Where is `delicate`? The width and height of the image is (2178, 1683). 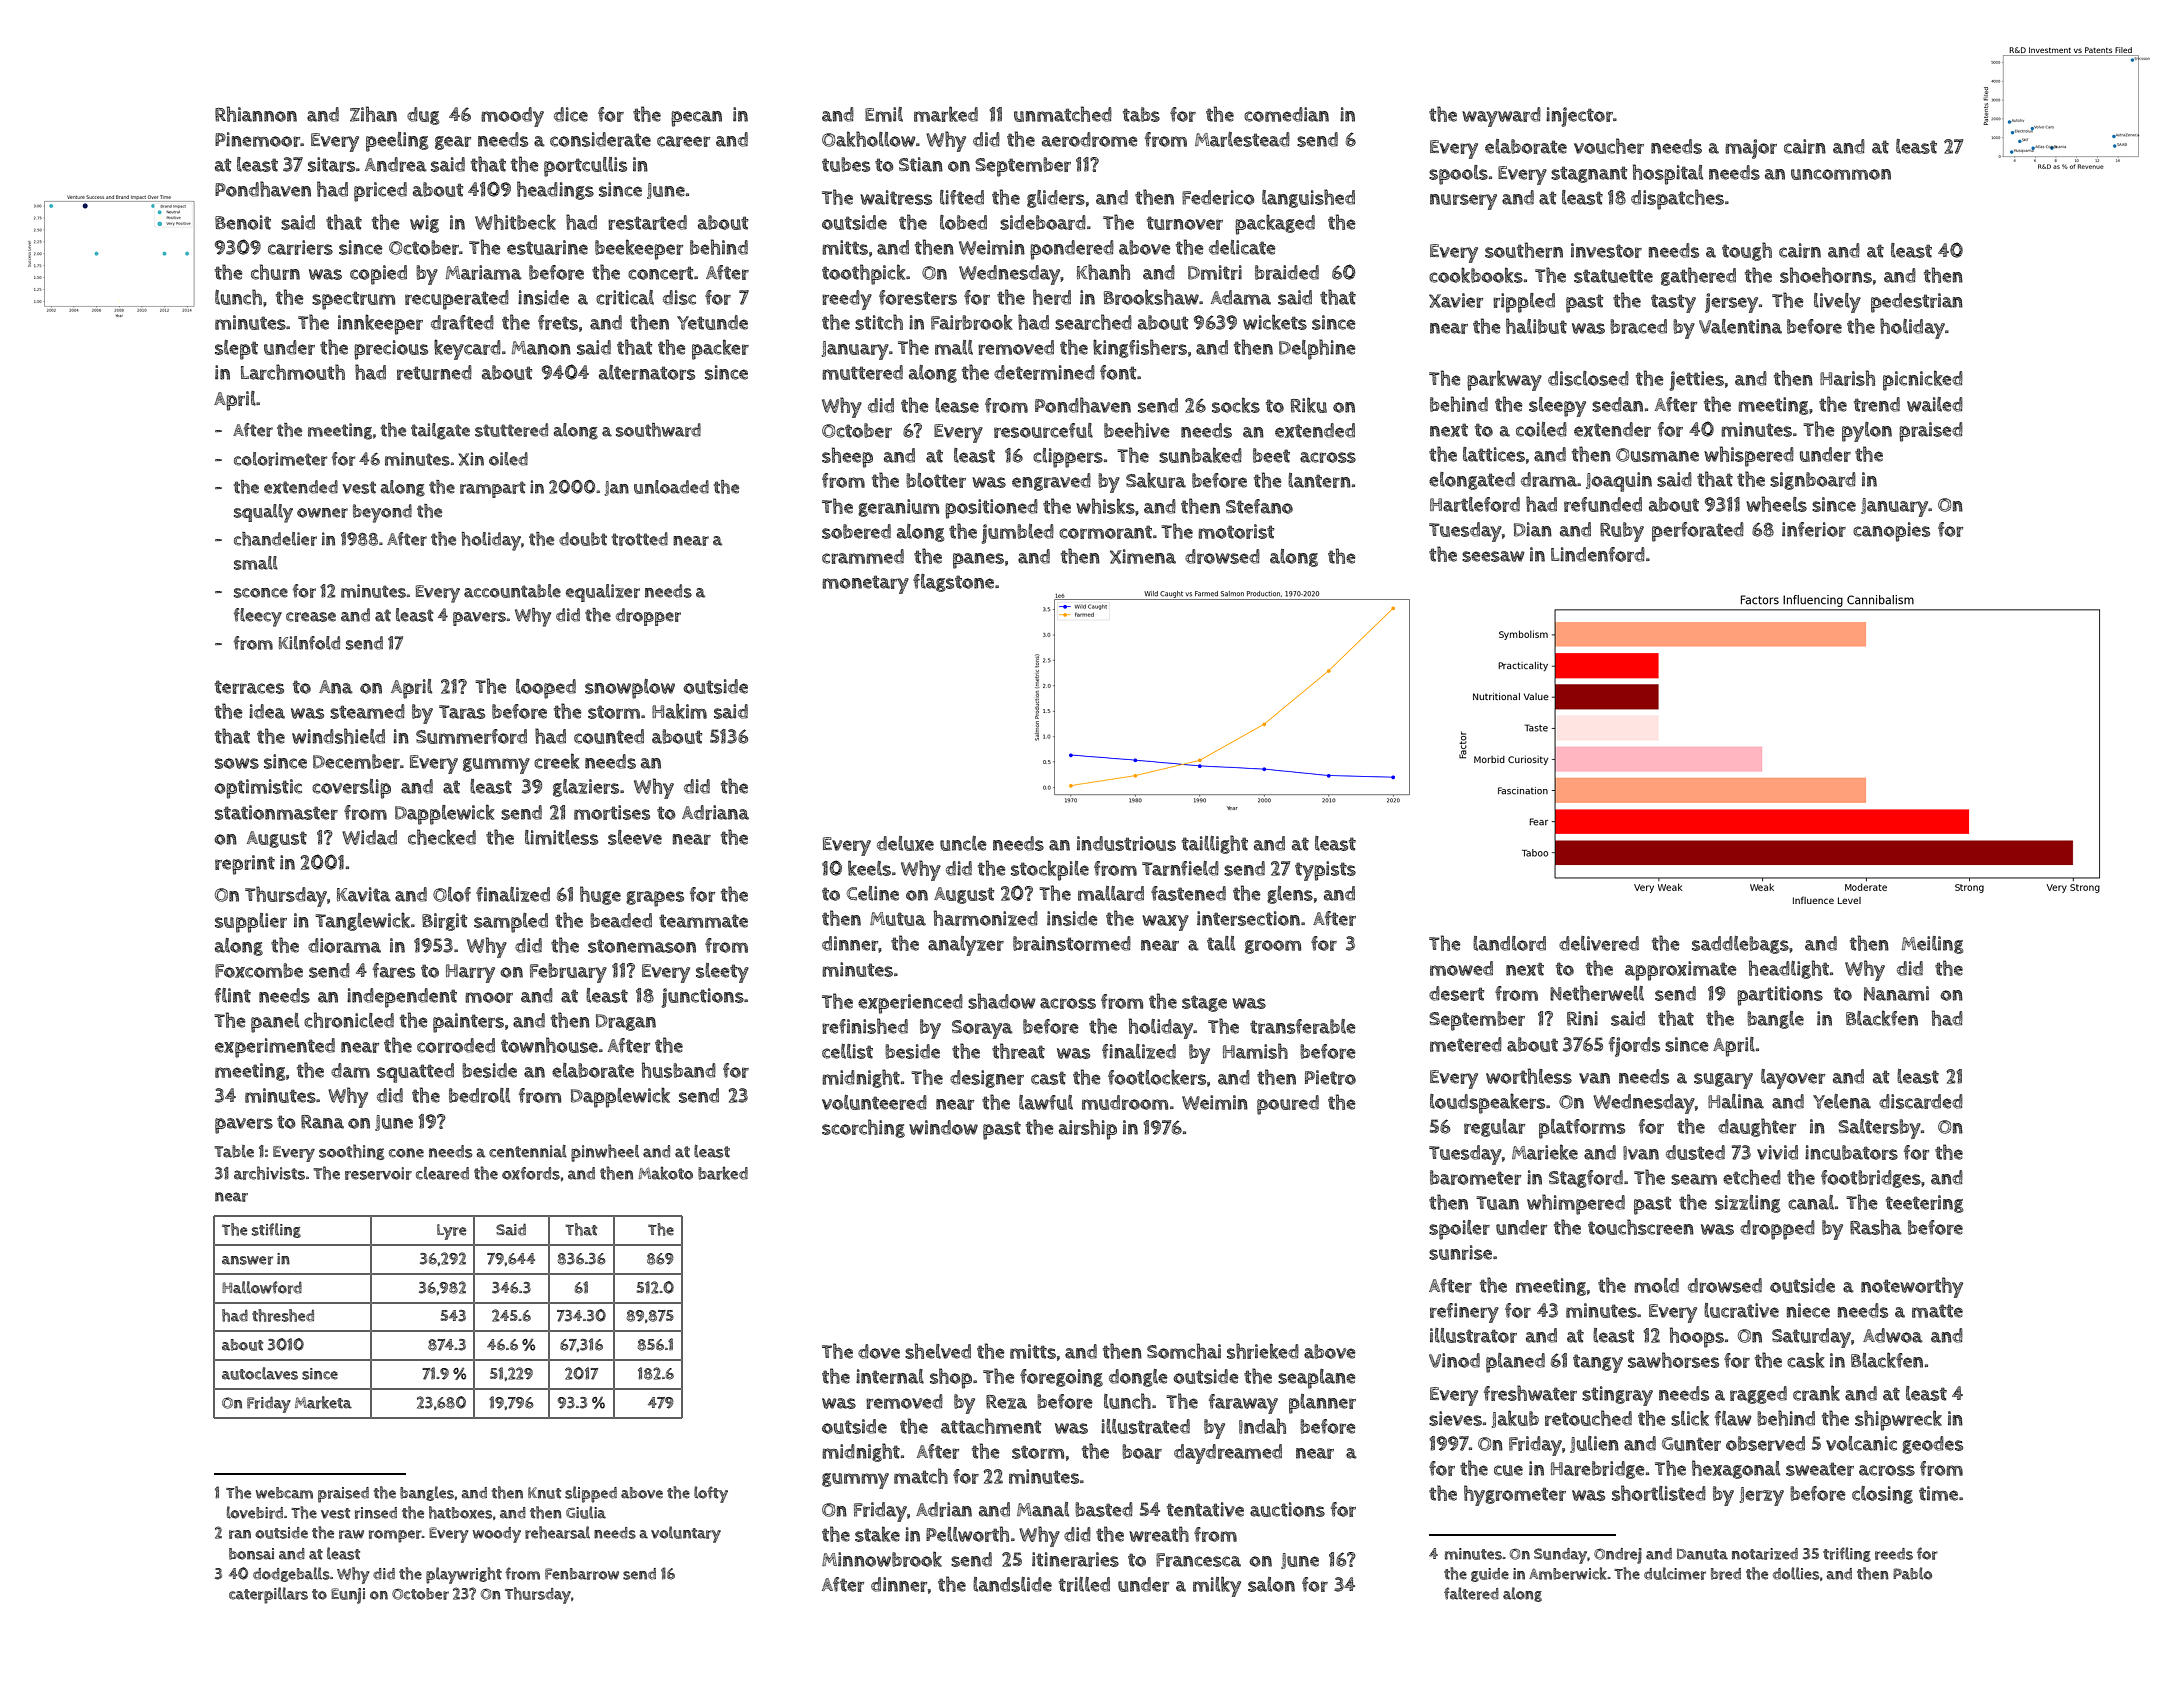
delicate is located at coordinates (1242, 247).
